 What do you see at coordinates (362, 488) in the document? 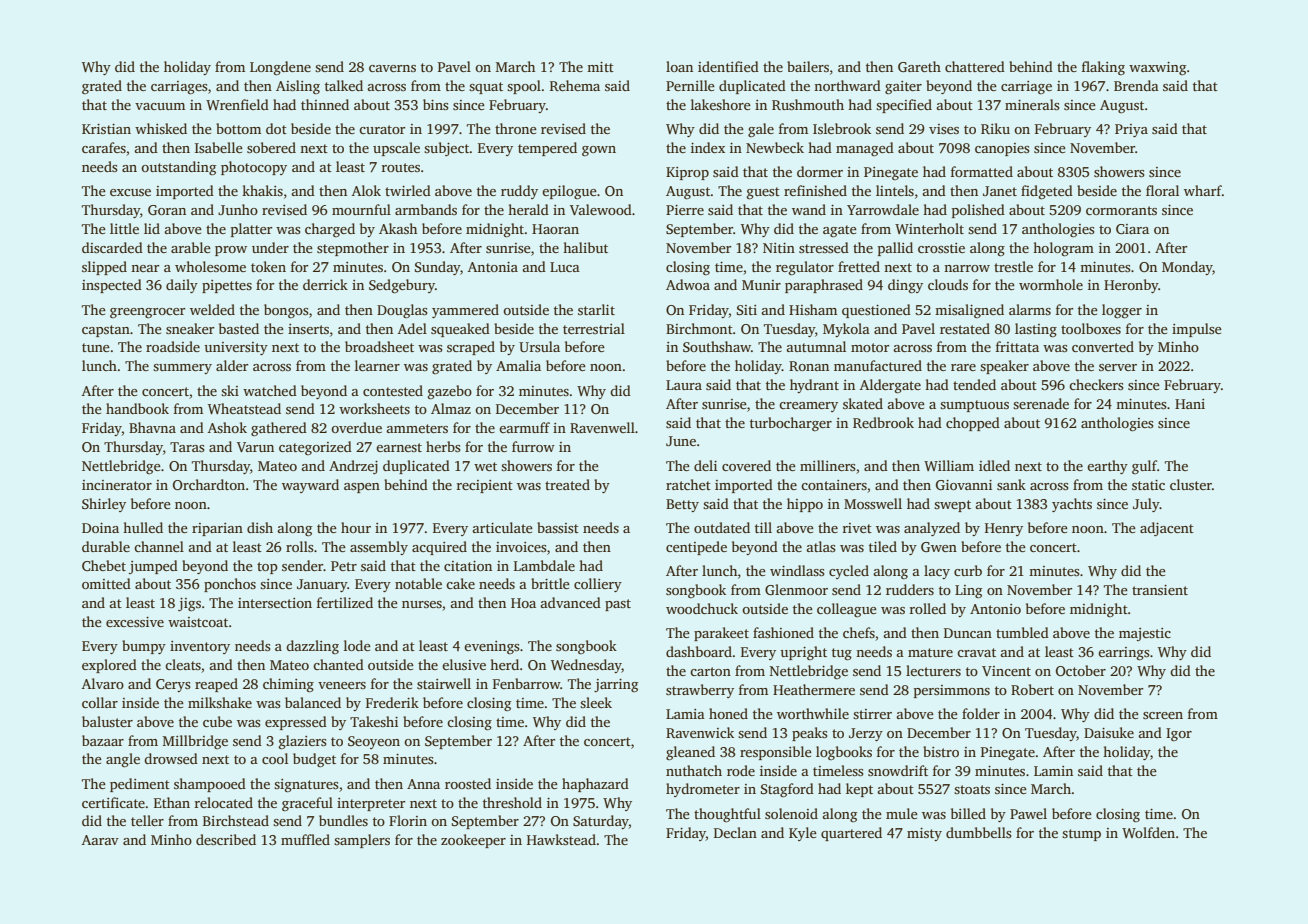
I see `aspen` at bounding box center [362, 488].
